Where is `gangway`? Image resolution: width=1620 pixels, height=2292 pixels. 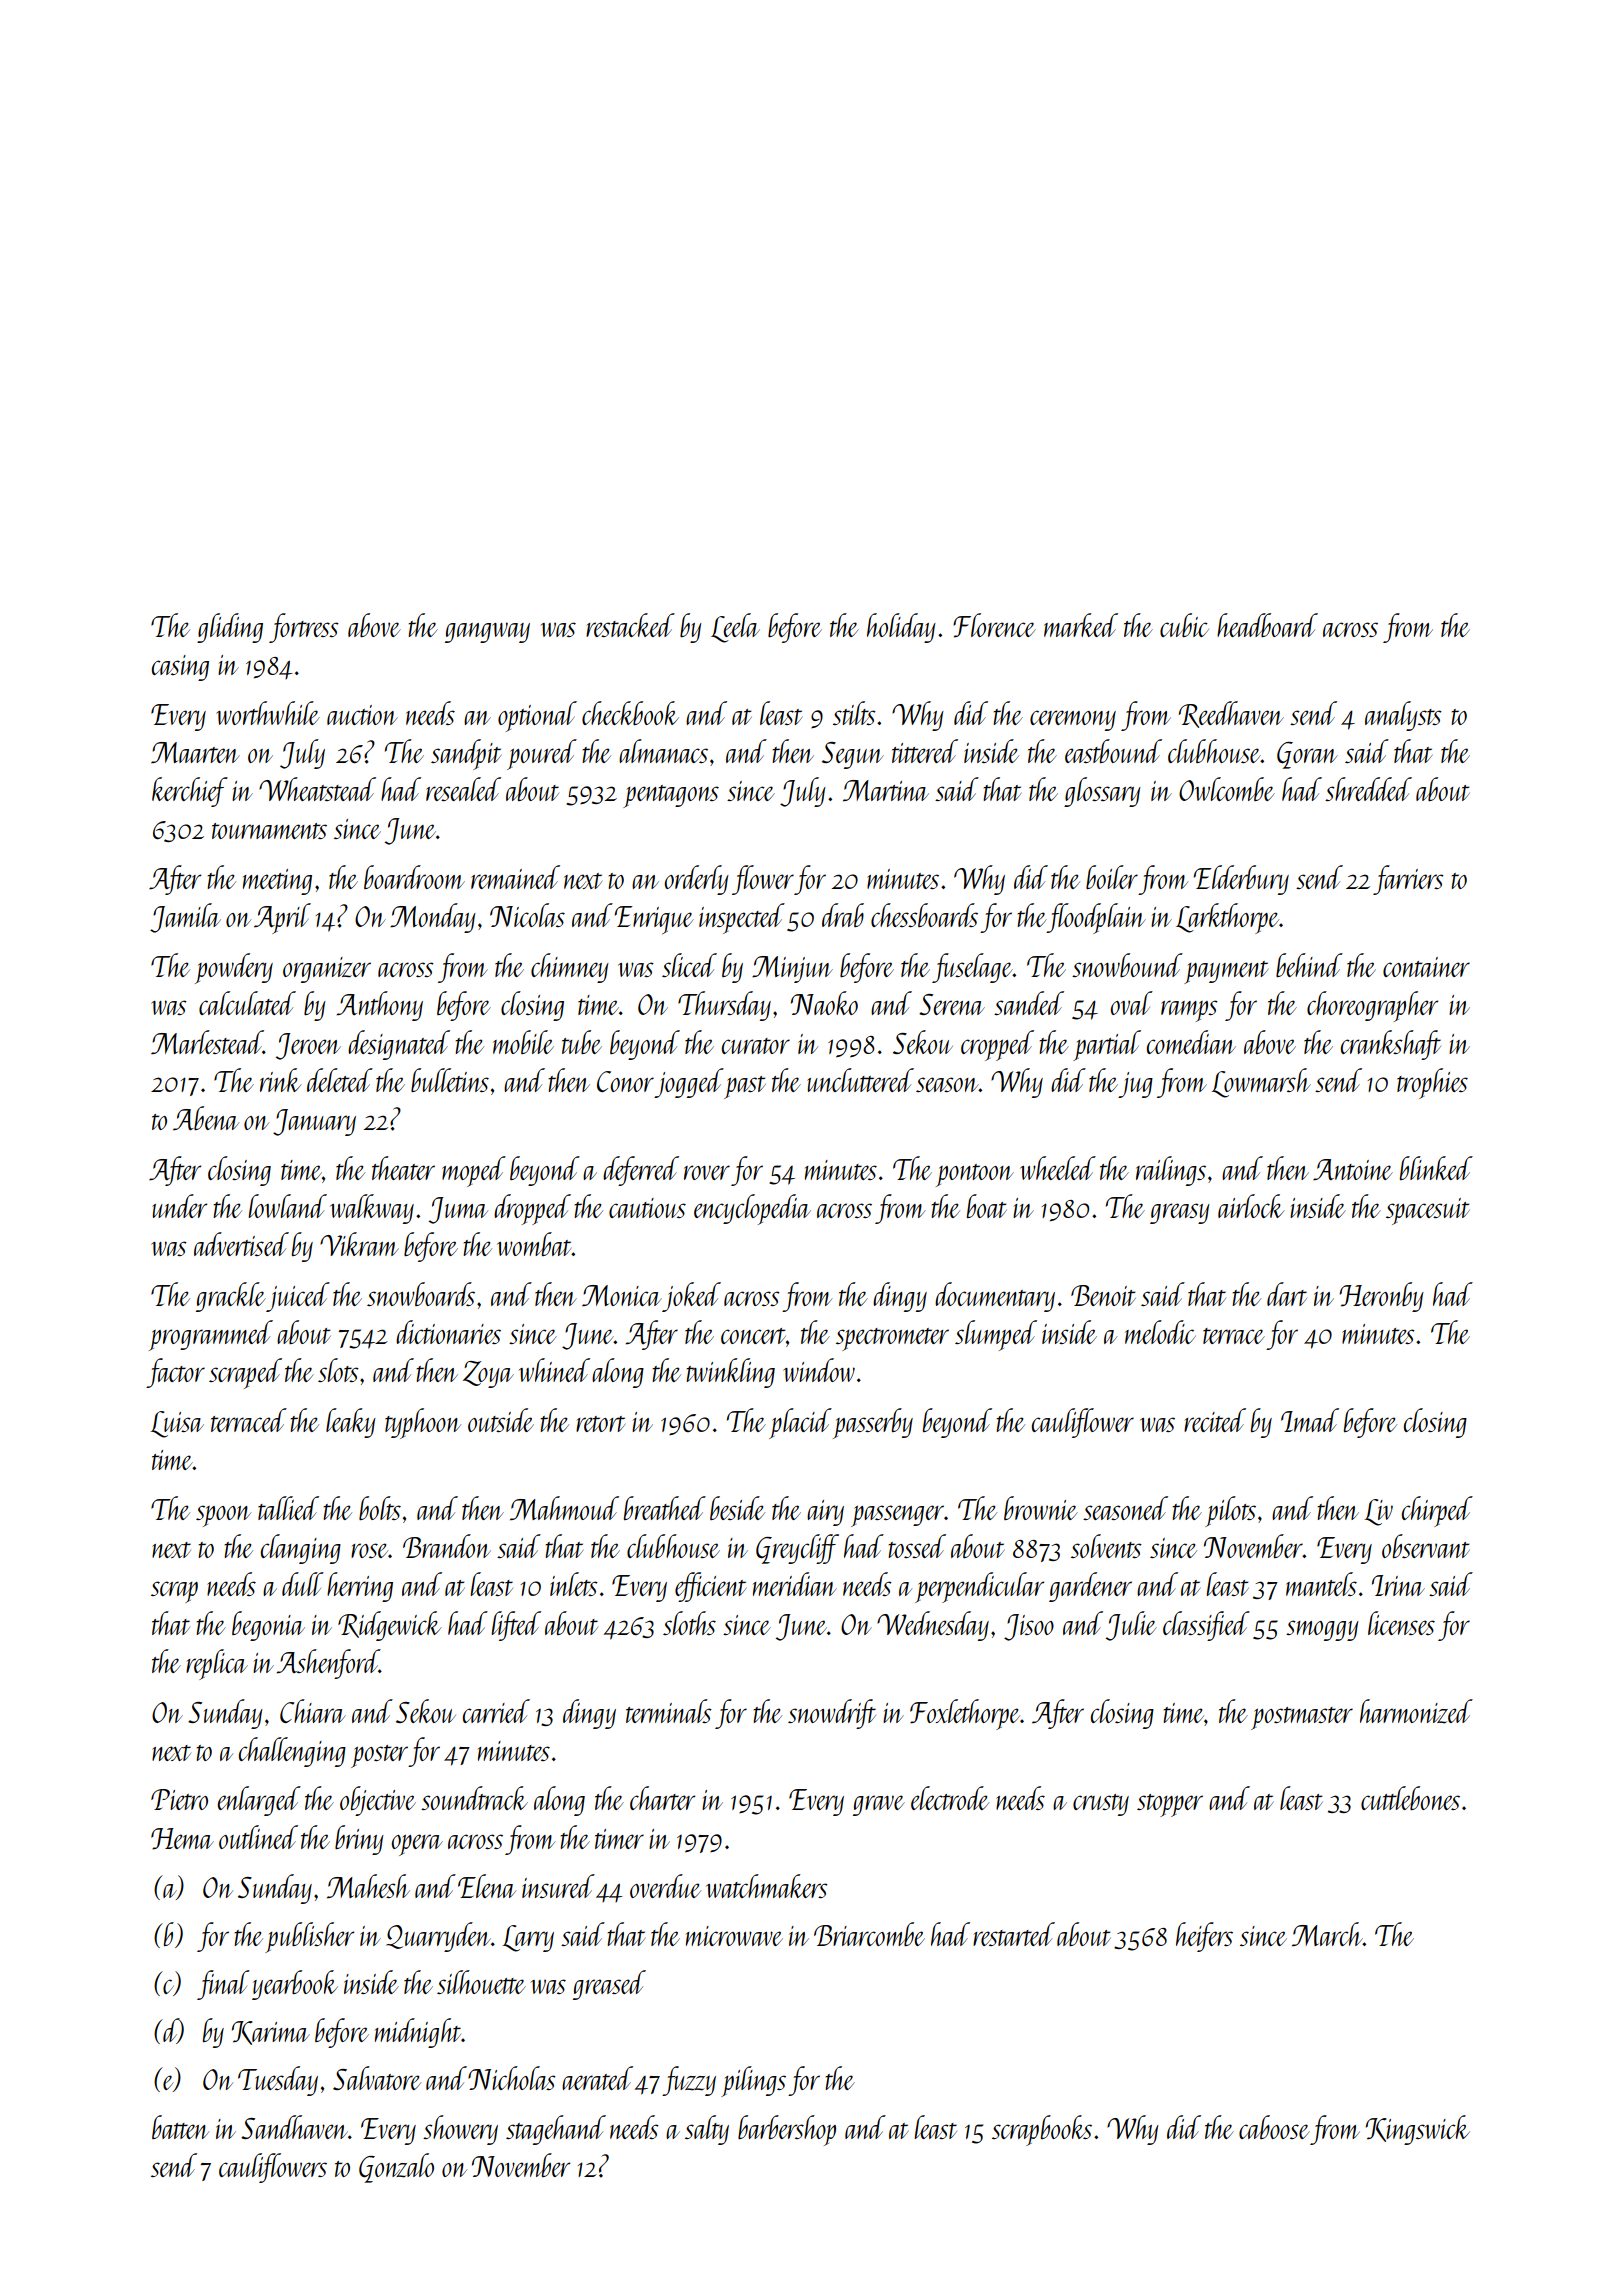
gangway is located at coordinates (487, 632).
